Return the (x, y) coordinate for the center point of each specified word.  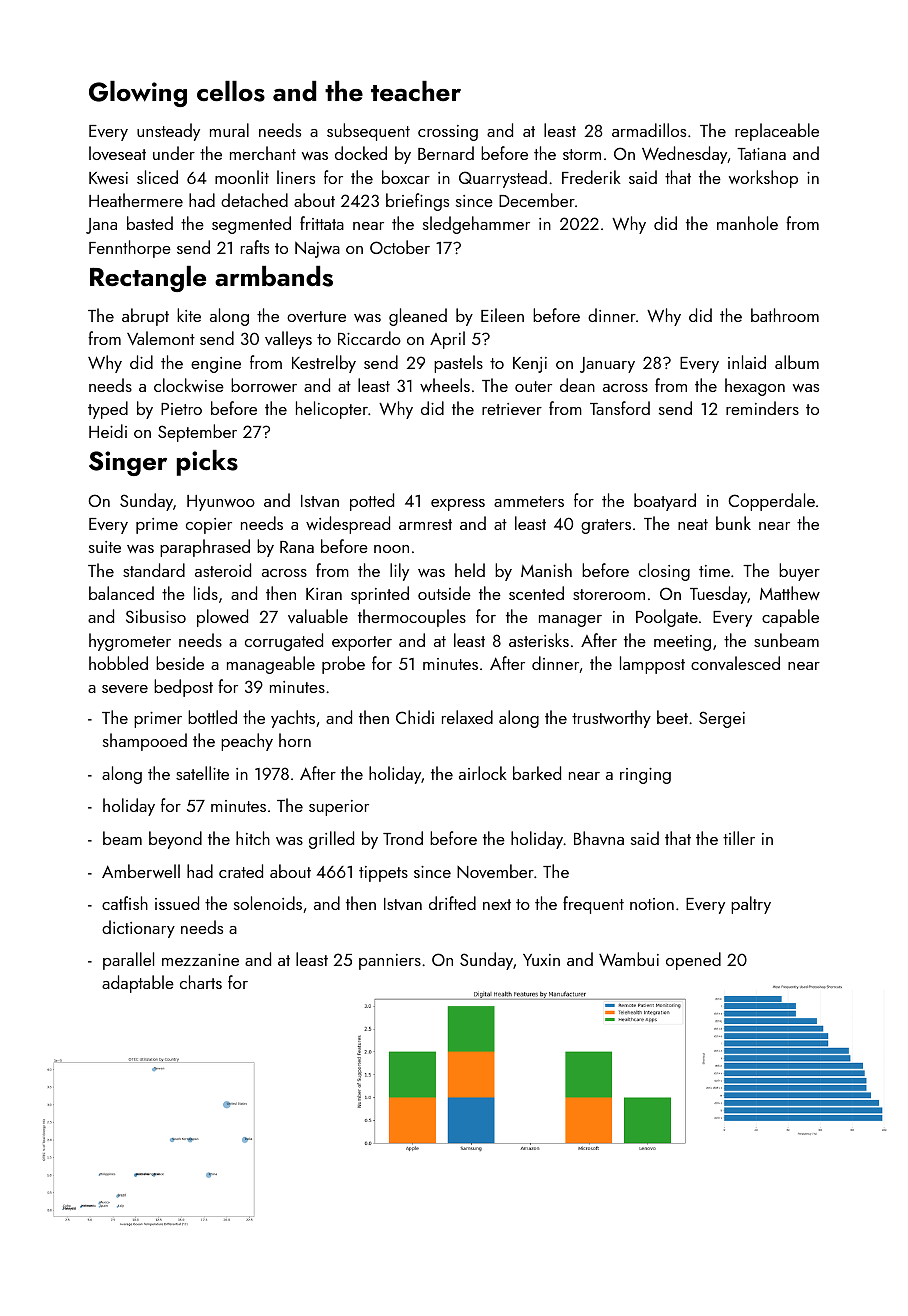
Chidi (415, 717)
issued (177, 903)
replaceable (777, 132)
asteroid (223, 570)
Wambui (629, 959)
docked (361, 153)
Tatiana (761, 154)
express (458, 505)
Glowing (138, 94)
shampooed (145, 742)
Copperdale (771, 502)
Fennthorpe (130, 249)
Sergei (722, 719)
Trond (403, 838)
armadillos (649, 130)
